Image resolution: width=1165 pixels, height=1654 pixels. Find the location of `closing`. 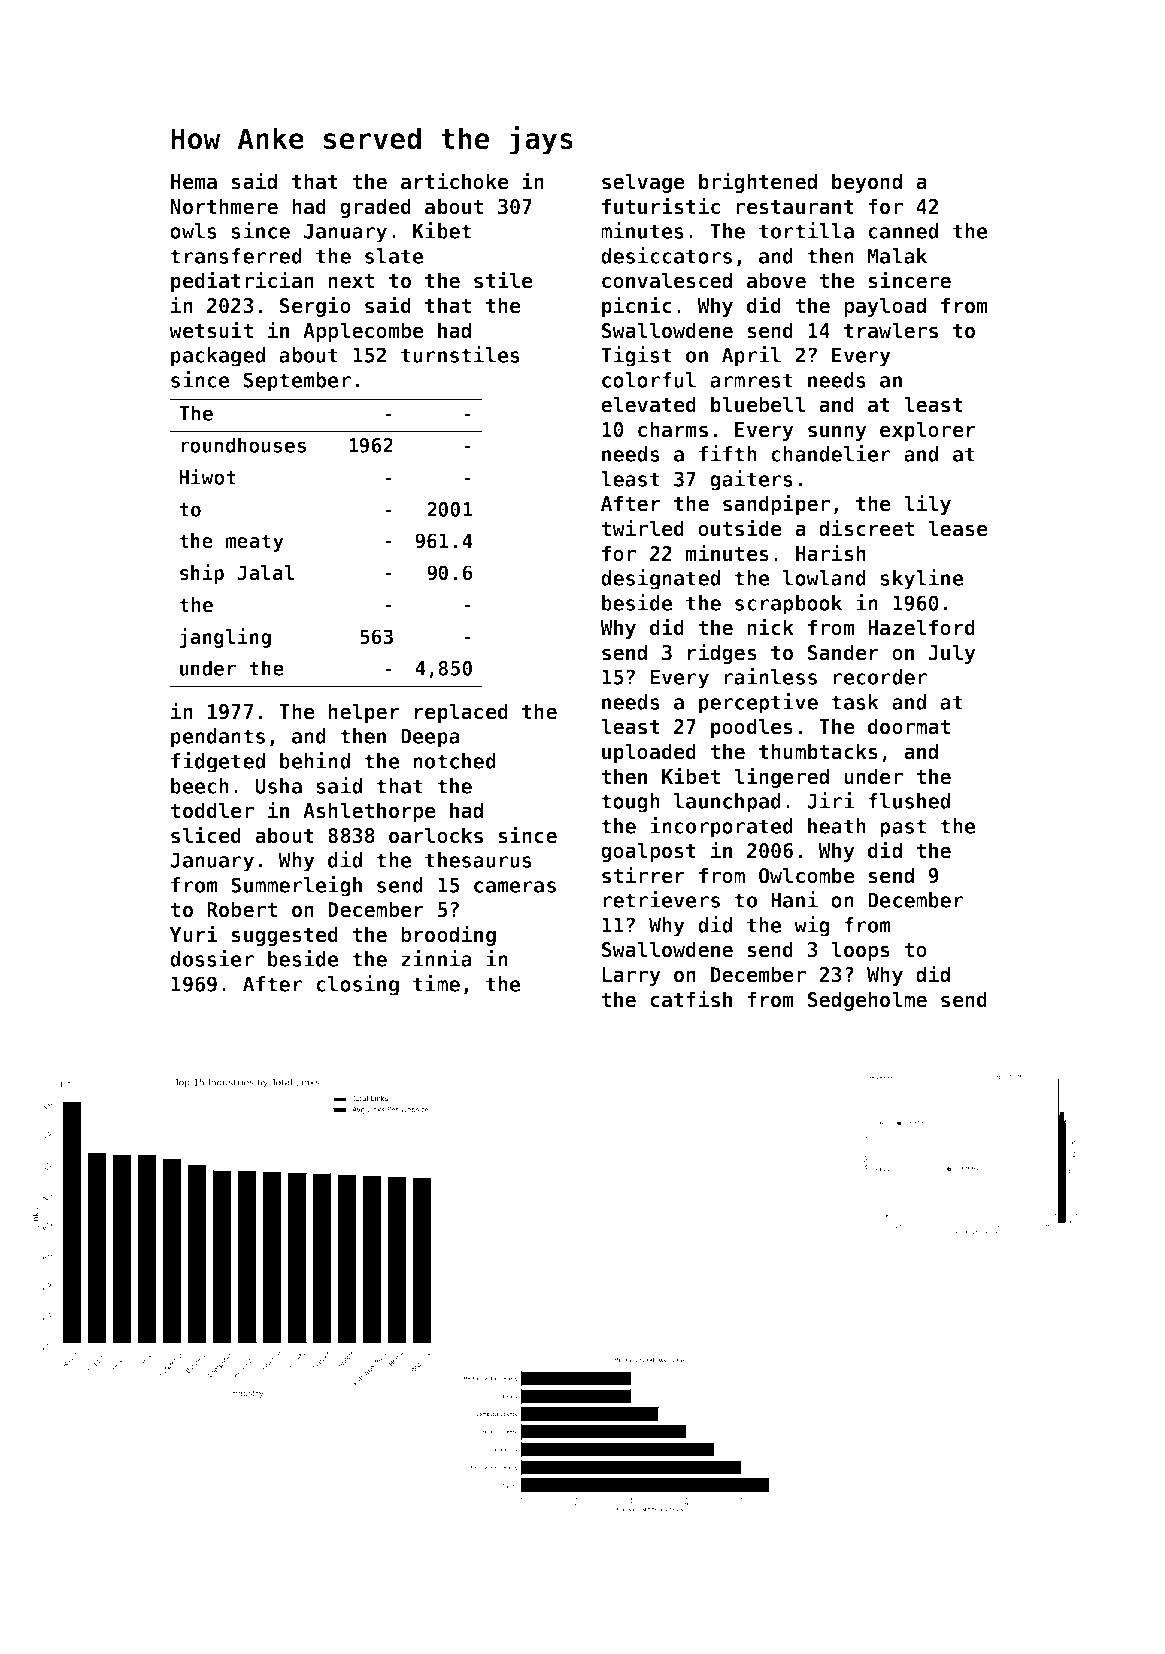

closing is located at coordinates (357, 985).
